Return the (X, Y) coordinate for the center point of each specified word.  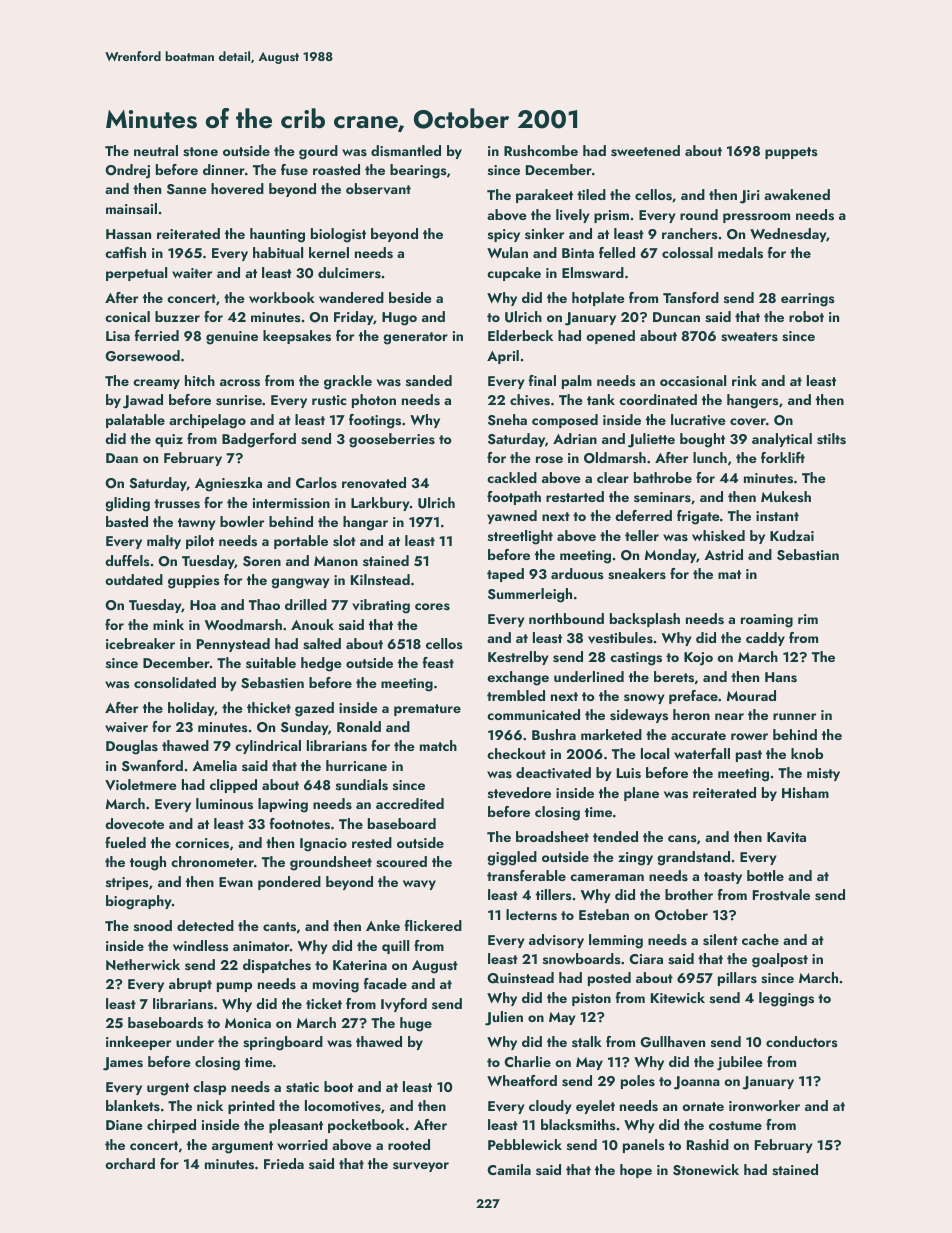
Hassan (128, 234)
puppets (791, 153)
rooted (409, 1144)
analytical (782, 440)
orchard (130, 1163)
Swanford (152, 766)
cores (432, 606)
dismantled (406, 150)
